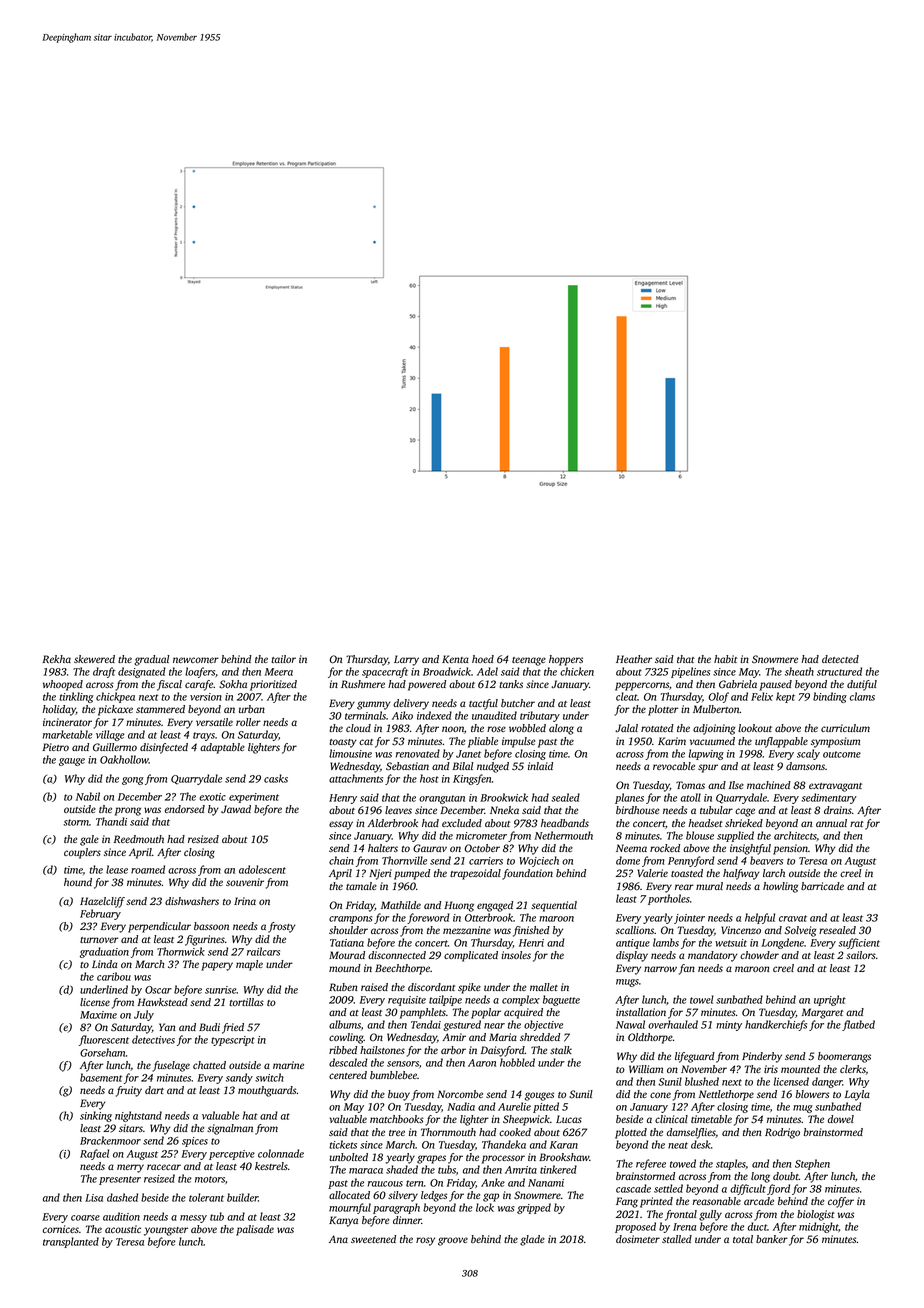 The height and width of the image is (1308, 924). Describe the element at coordinates (196, 660) in the image. I see `newcomer` at that location.
